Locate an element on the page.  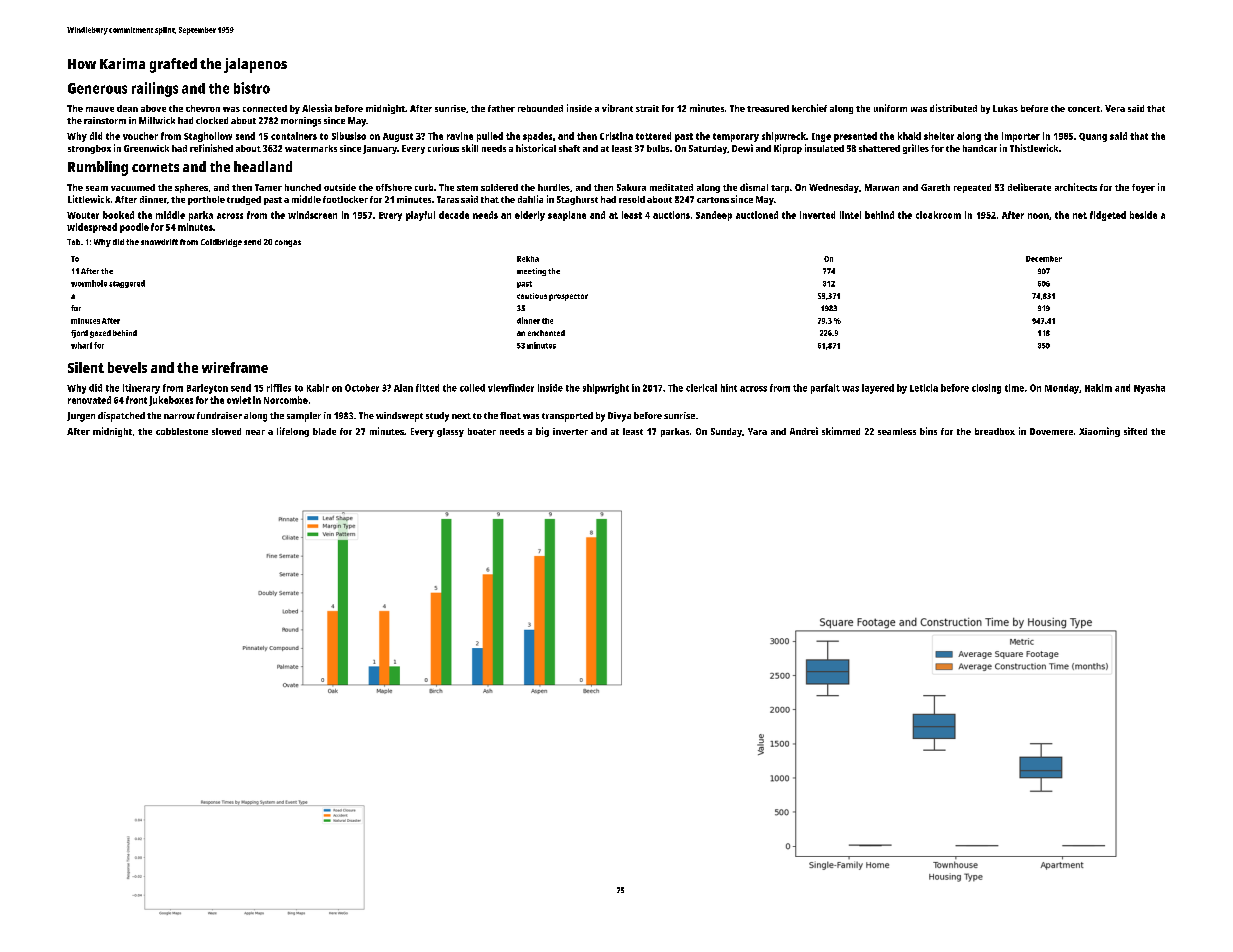
inverter is located at coordinates (570, 431).
